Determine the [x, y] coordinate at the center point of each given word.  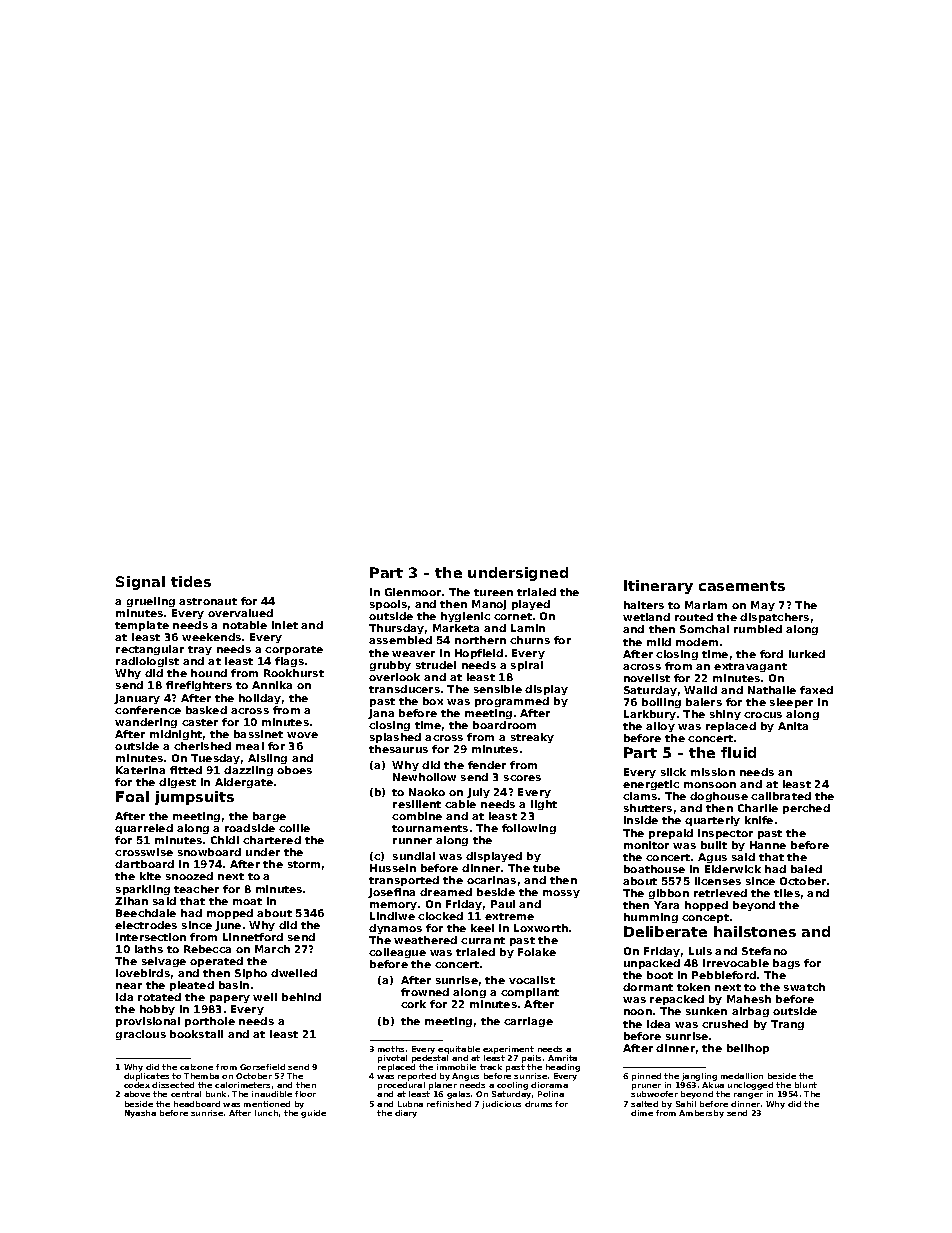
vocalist [532, 980]
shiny [725, 715]
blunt [806, 1085]
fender [487, 765]
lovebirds [143, 973]
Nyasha [140, 1114]
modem [697, 642]
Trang [787, 1025]
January [137, 699]
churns [530, 640]
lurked [807, 654]
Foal [132, 796]
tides [191, 581]
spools [388, 605]
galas [458, 1095]
